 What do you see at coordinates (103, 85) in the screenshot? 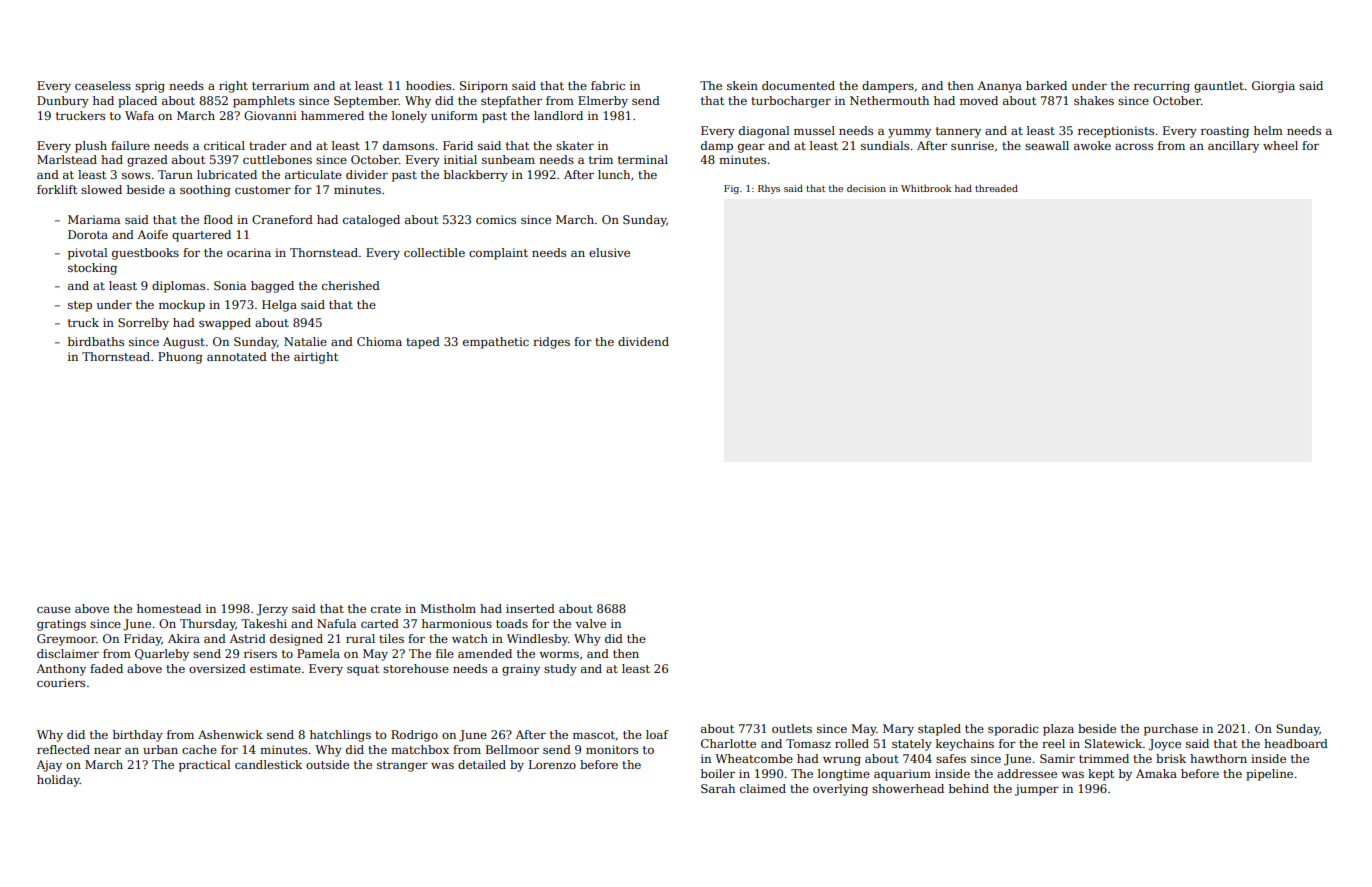
I see `ceaseless` at bounding box center [103, 85].
